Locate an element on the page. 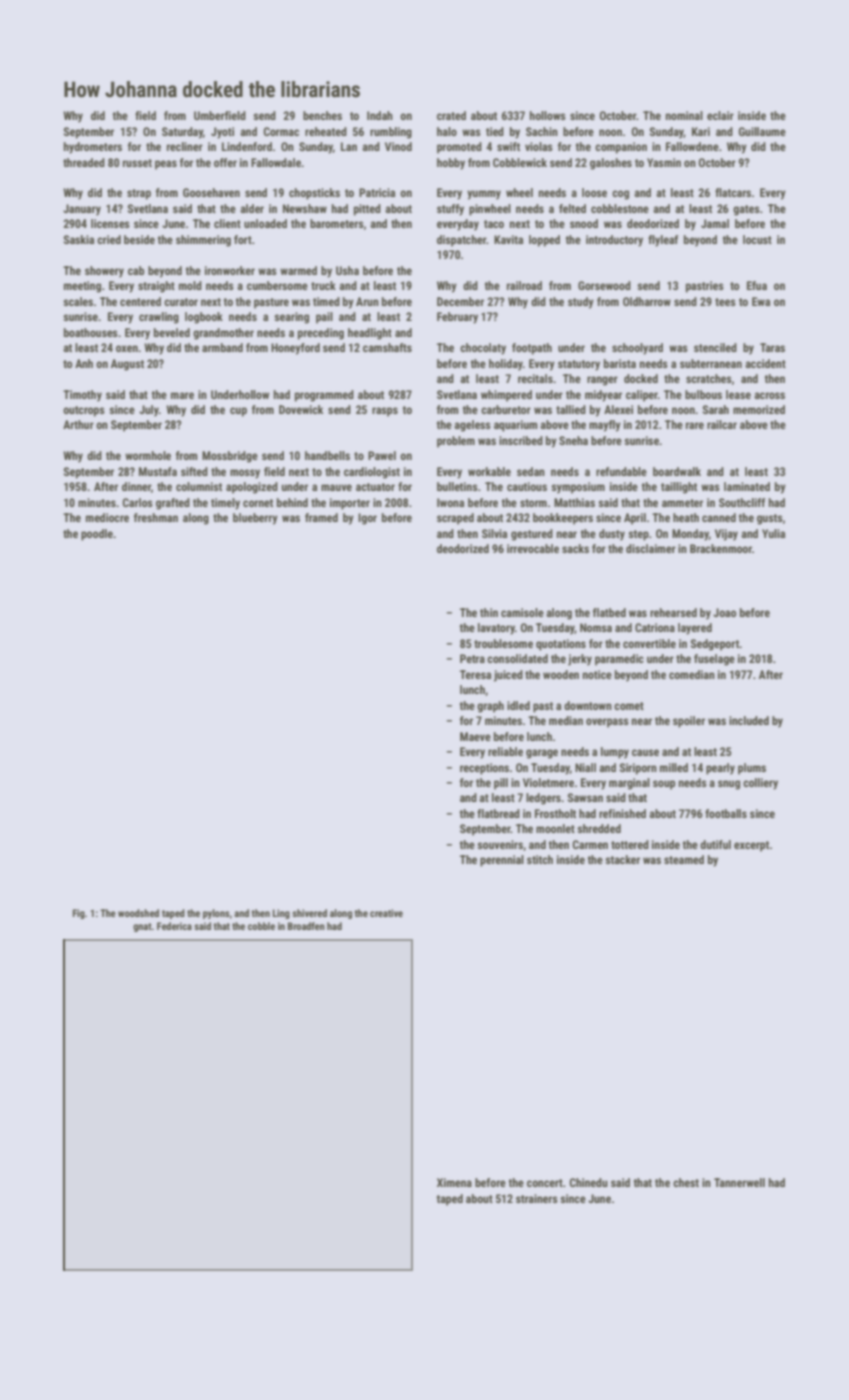 This image has width=849, height=1400. Saturday is located at coordinates (182, 133).
